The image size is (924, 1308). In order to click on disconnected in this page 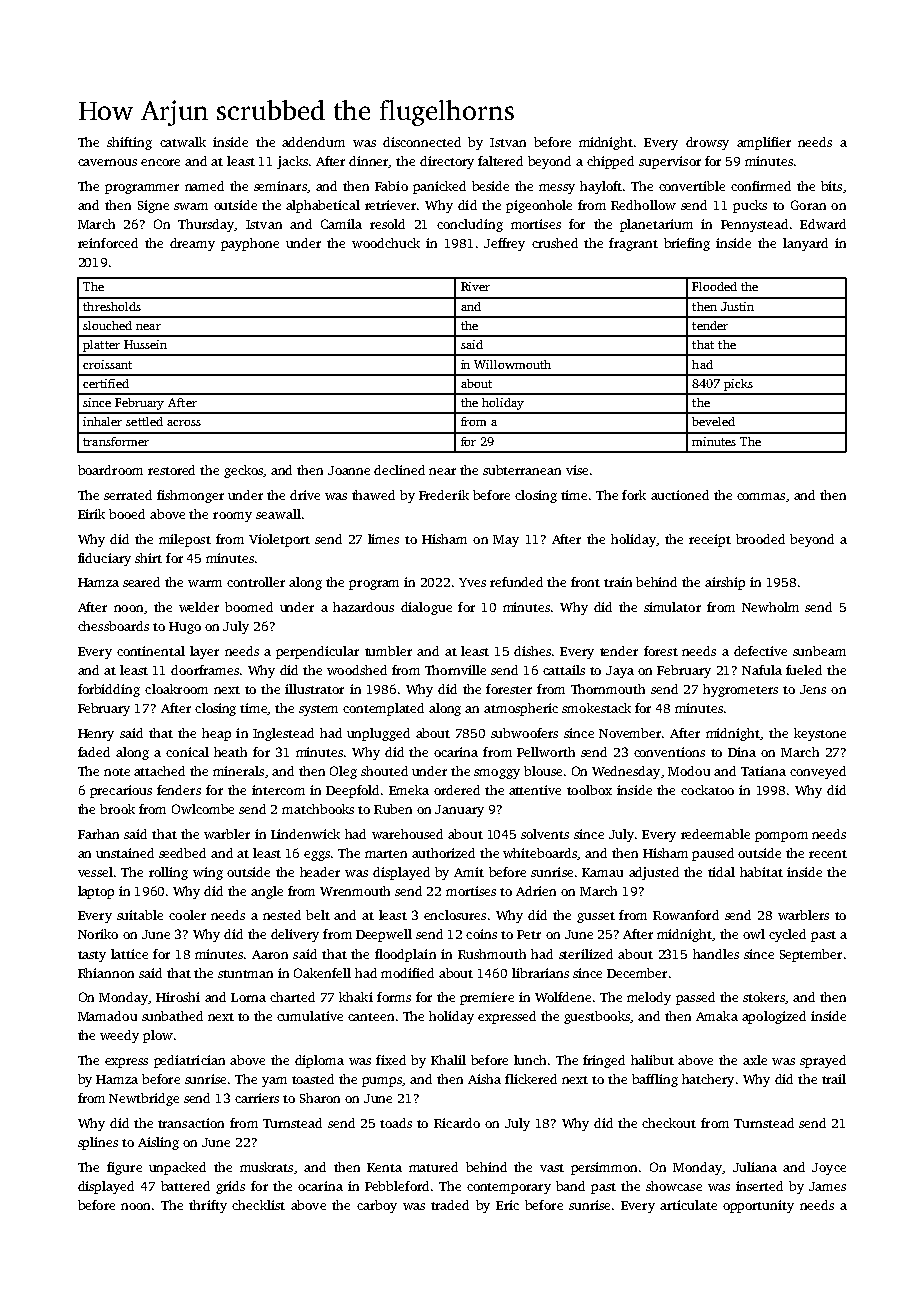, I will do `click(422, 142)`.
